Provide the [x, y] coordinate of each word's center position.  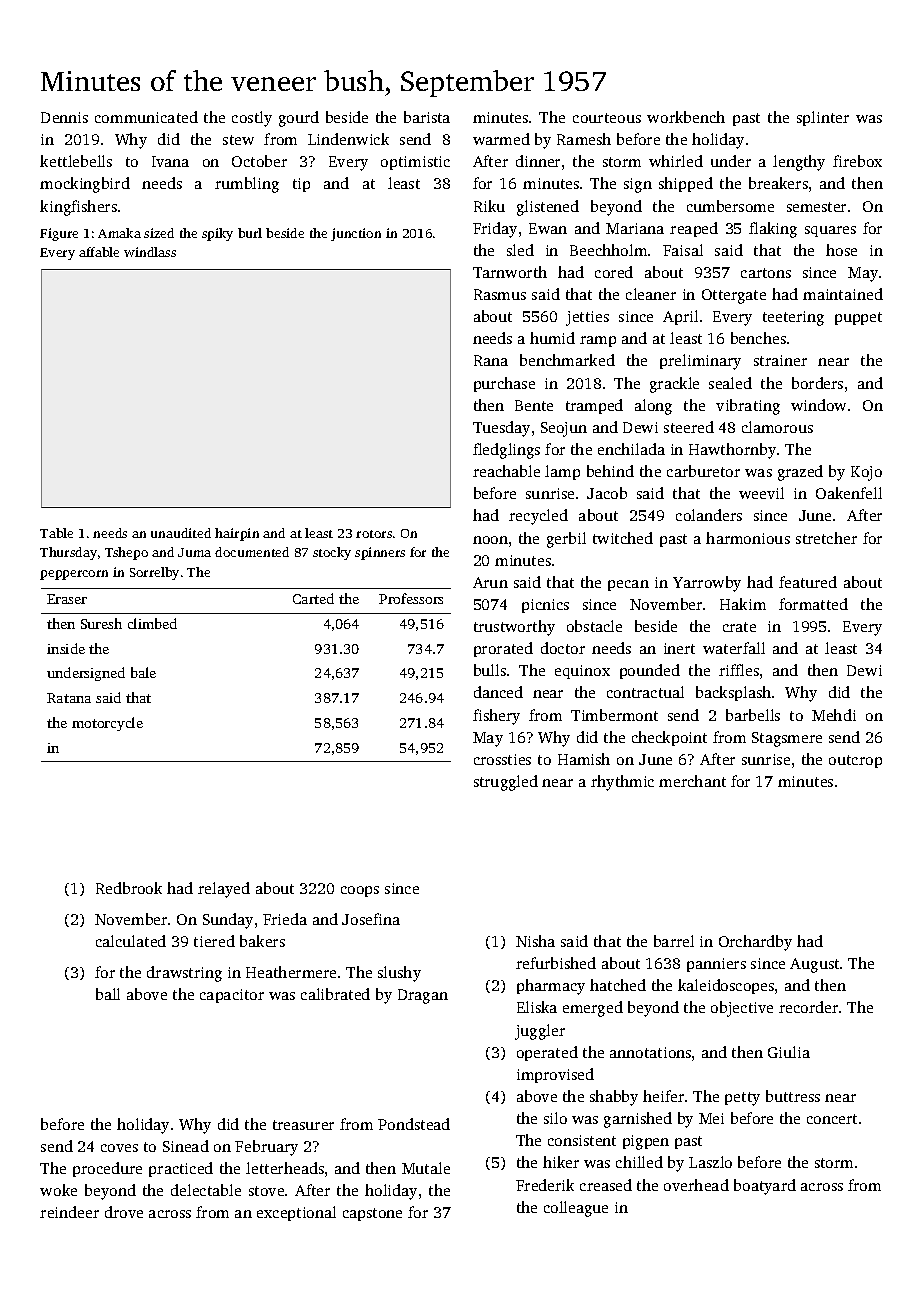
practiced [181, 1169]
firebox [857, 161]
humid [552, 338]
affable [99, 252]
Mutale [426, 1168]
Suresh [101, 623]
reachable [506, 471]
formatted [813, 604]
